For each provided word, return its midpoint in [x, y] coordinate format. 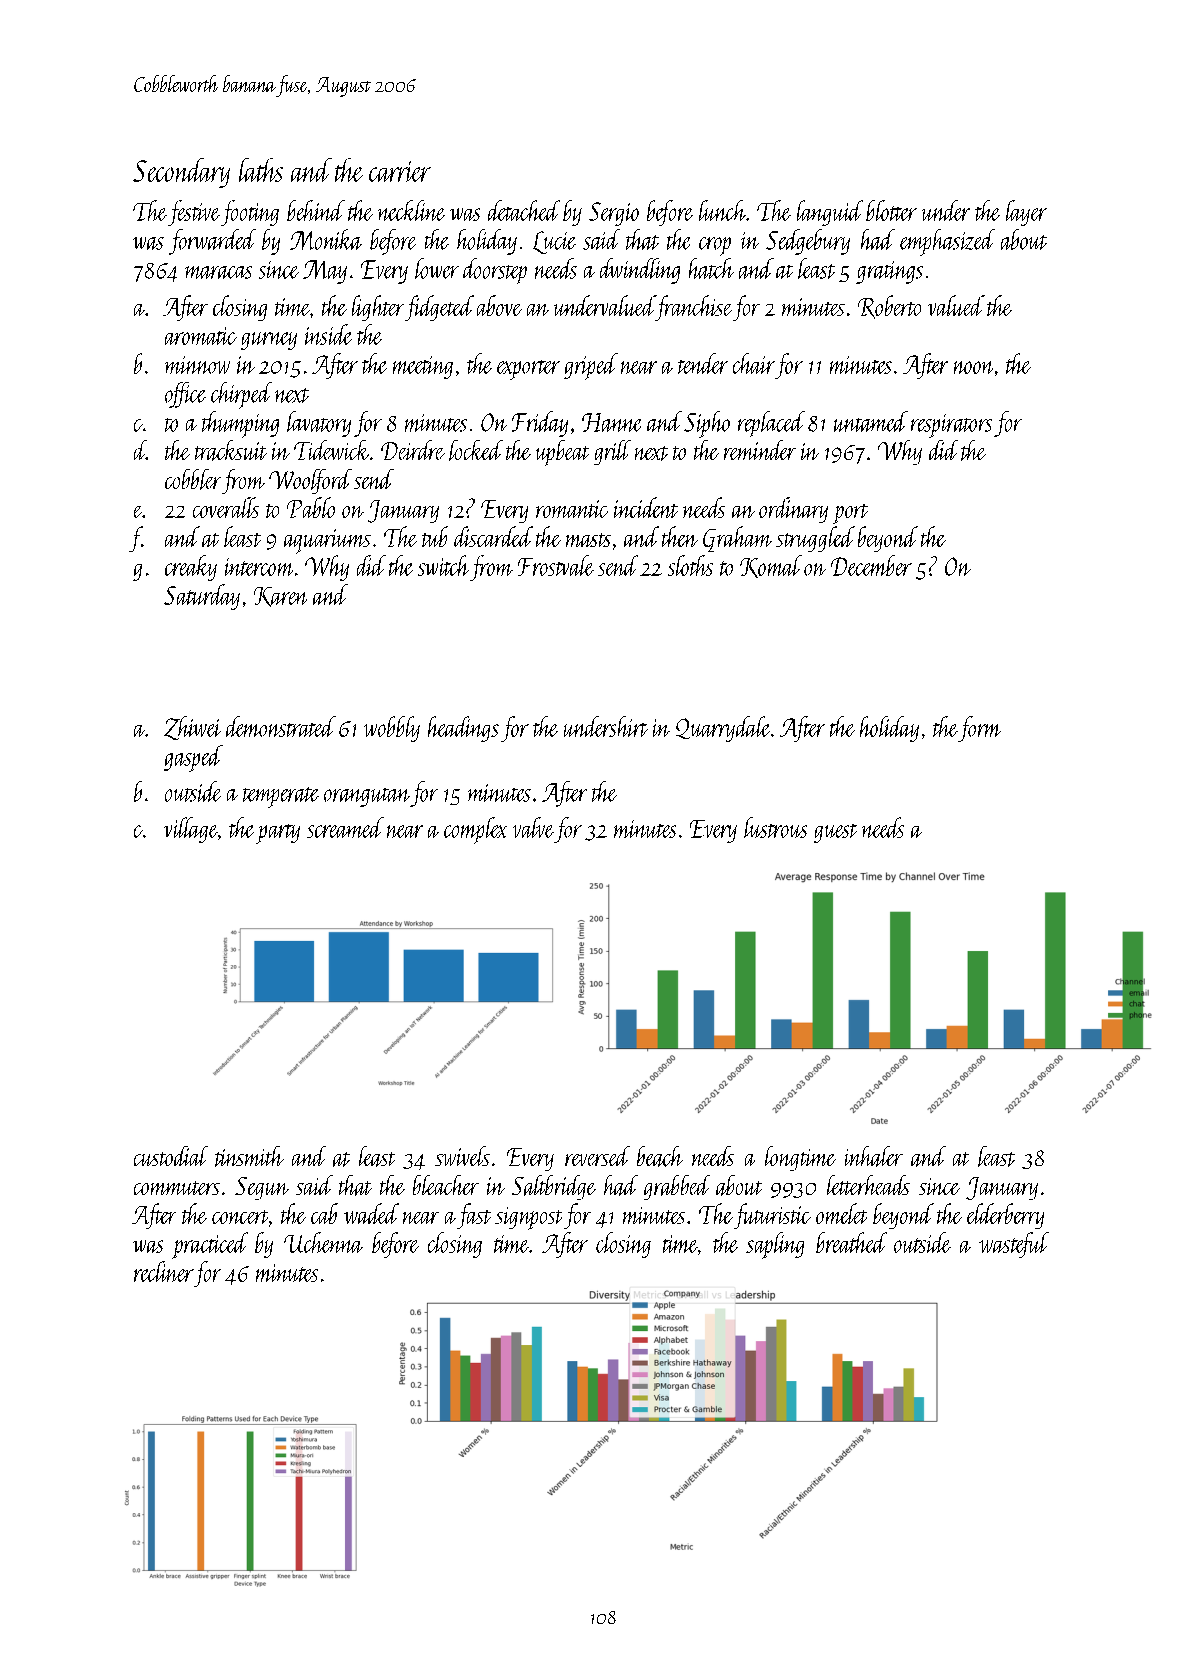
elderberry [1005, 1216]
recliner [163, 1271]
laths [261, 170]
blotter [891, 210]
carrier [400, 171]
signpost [528, 1218]
